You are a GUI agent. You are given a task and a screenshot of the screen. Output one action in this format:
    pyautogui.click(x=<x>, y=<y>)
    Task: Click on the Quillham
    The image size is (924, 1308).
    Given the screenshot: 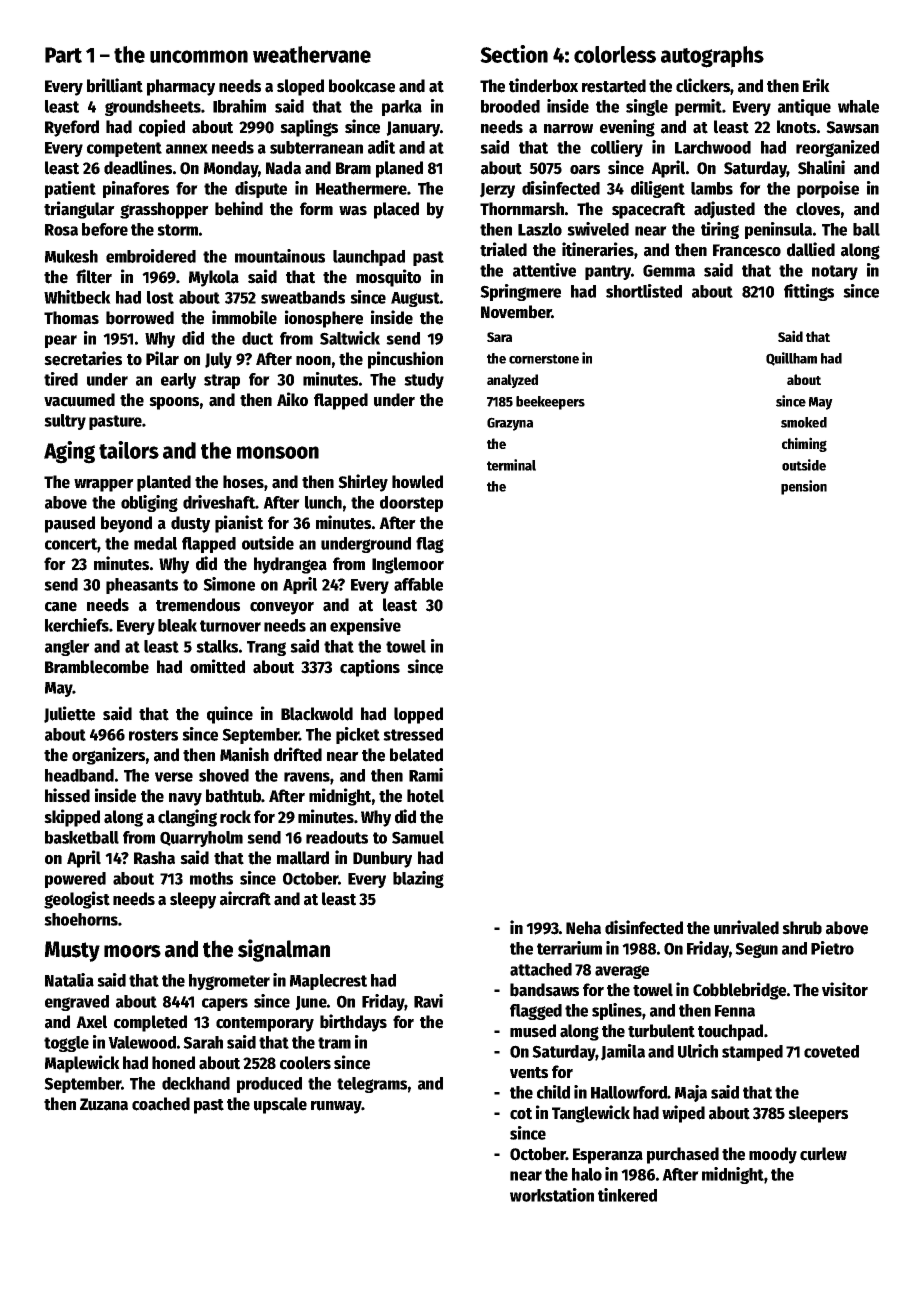 What is the action you would take?
    pyautogui.click(x=791, y=359)
